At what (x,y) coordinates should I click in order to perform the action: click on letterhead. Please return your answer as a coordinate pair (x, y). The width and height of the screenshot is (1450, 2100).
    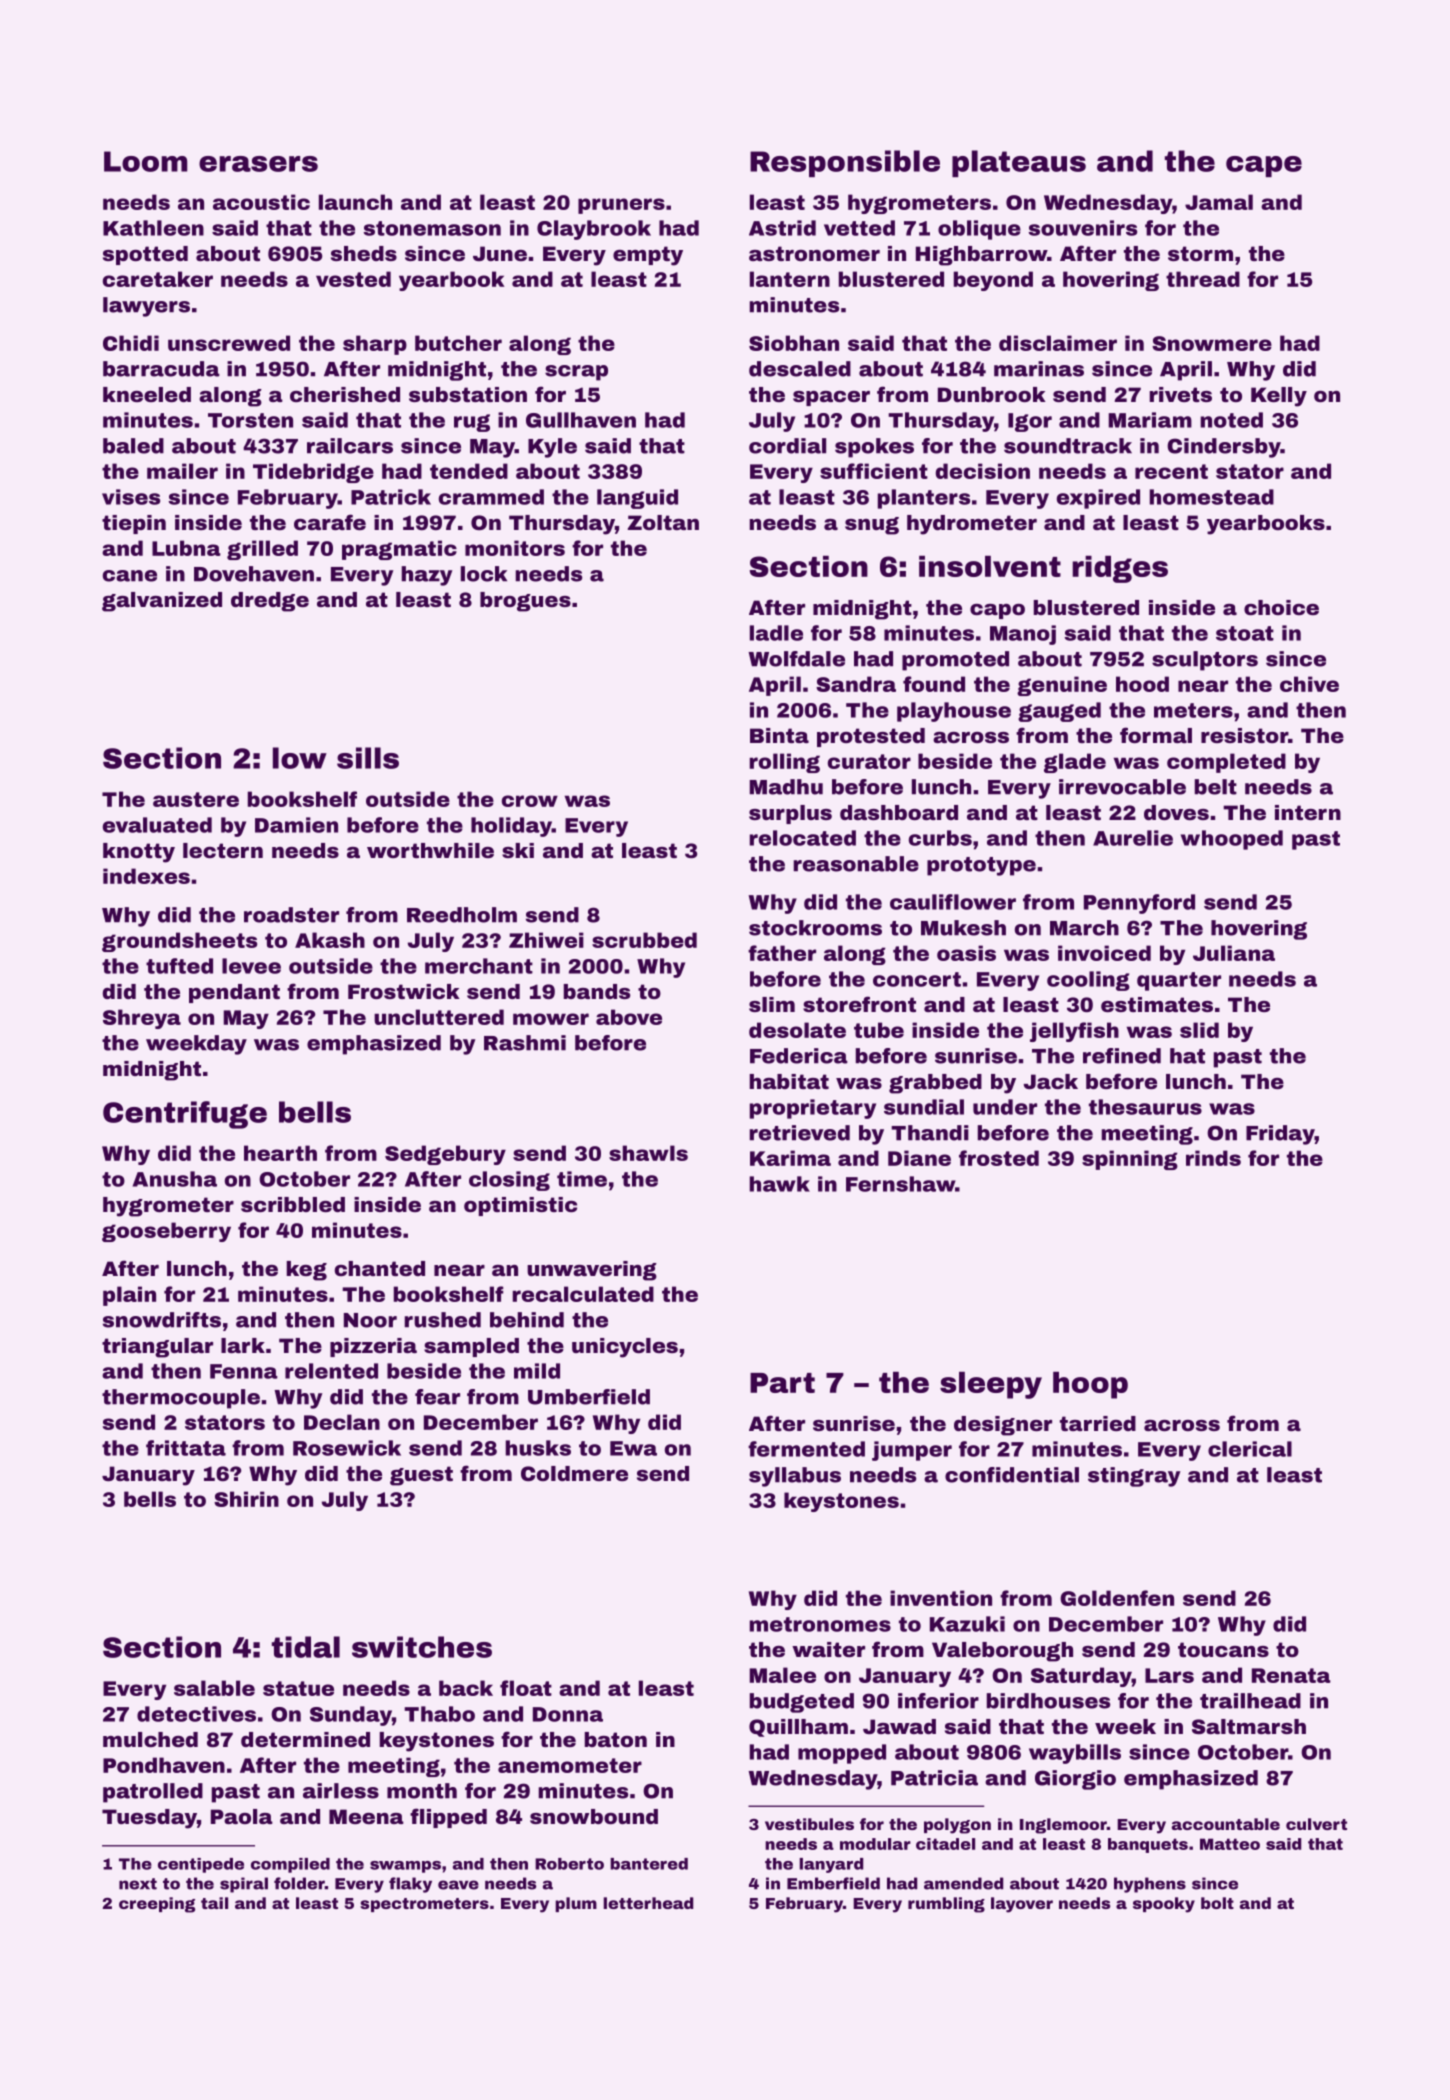
    Looking at the image, I should click on (648, 1903).
